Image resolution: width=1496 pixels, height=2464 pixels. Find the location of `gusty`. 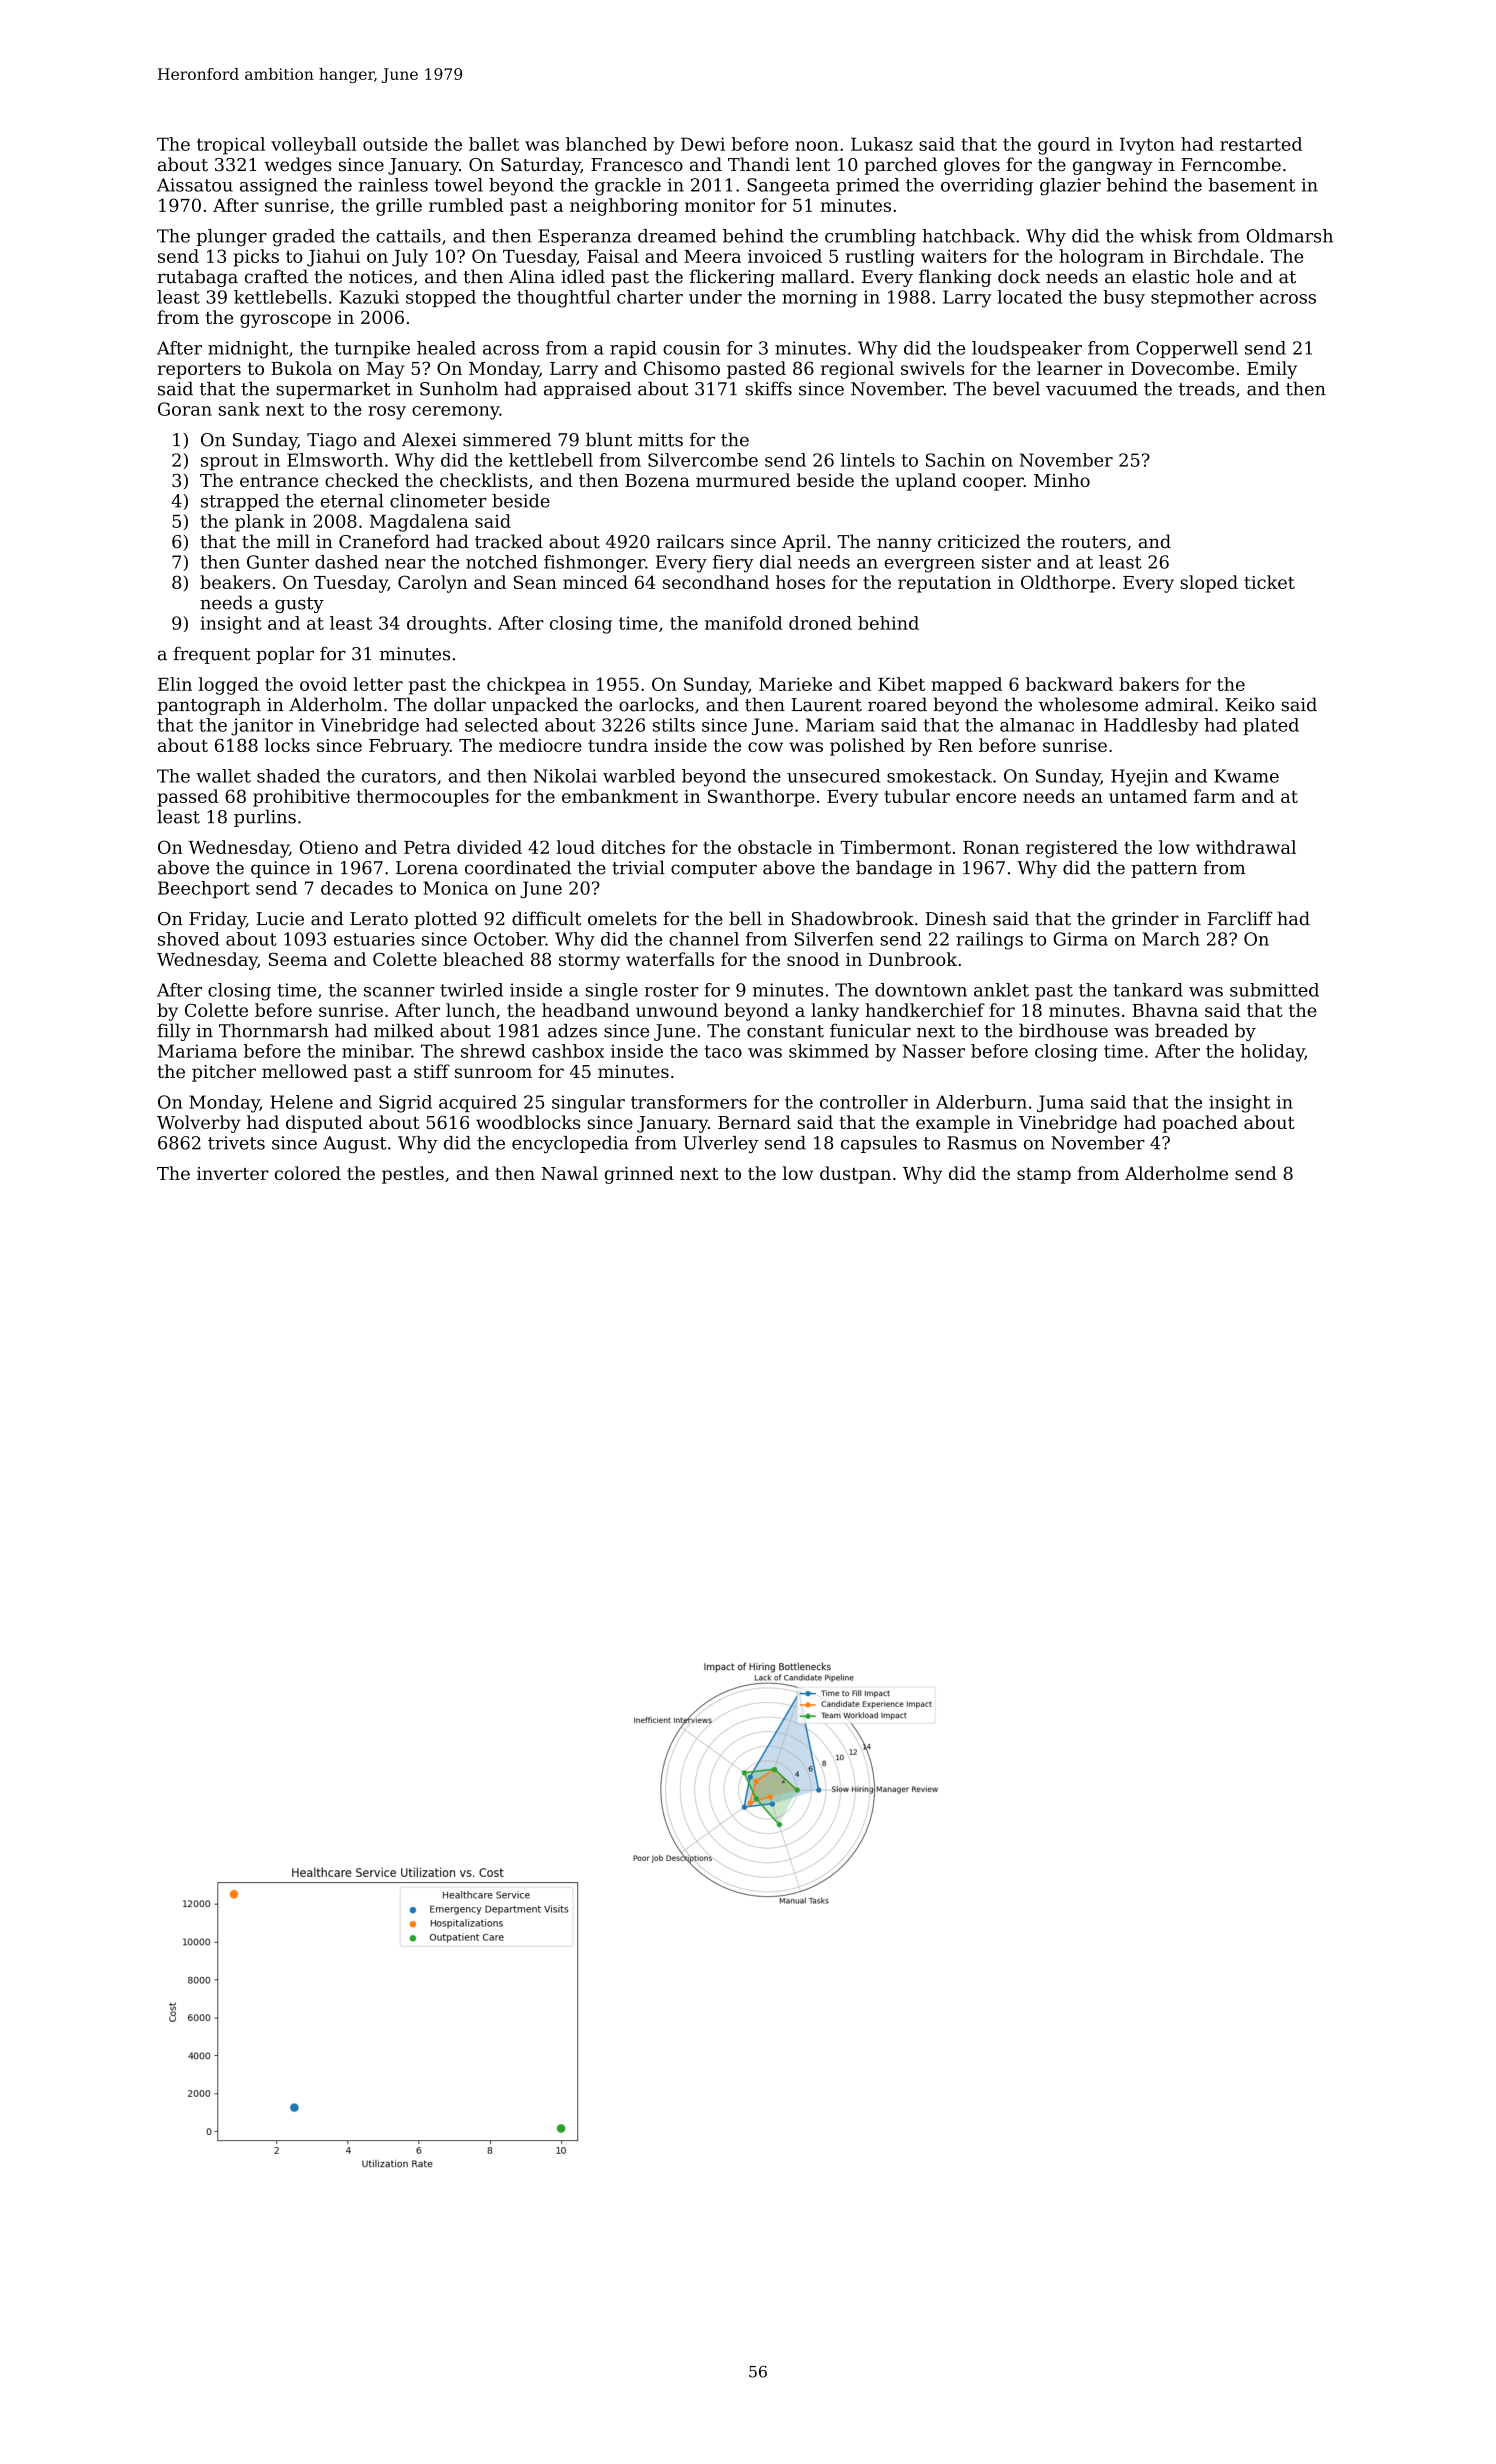

gusty is located at coordinates (299, 605).
